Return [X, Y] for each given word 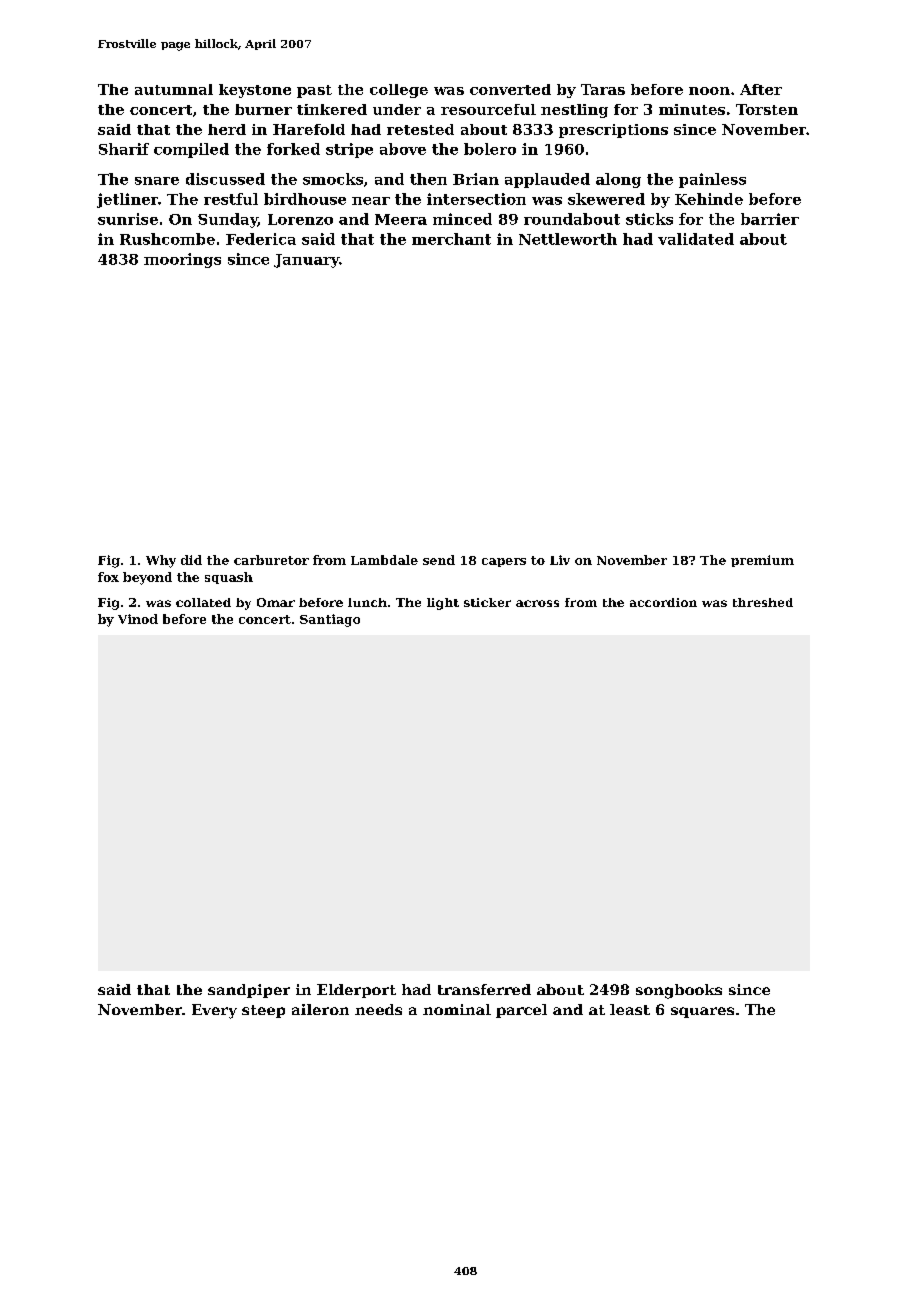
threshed [763, 602]
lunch [367, 602]
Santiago [330, 620]
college [399, 91]
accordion [663, 602]
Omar [276, 602]
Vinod [138, 619]
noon [709, 91]
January [306, 261]
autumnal [174, 89]
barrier [770, 219]
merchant [451, 239]
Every [214, 1011]
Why [161, 561]
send [439, 560]
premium [762, 561]
